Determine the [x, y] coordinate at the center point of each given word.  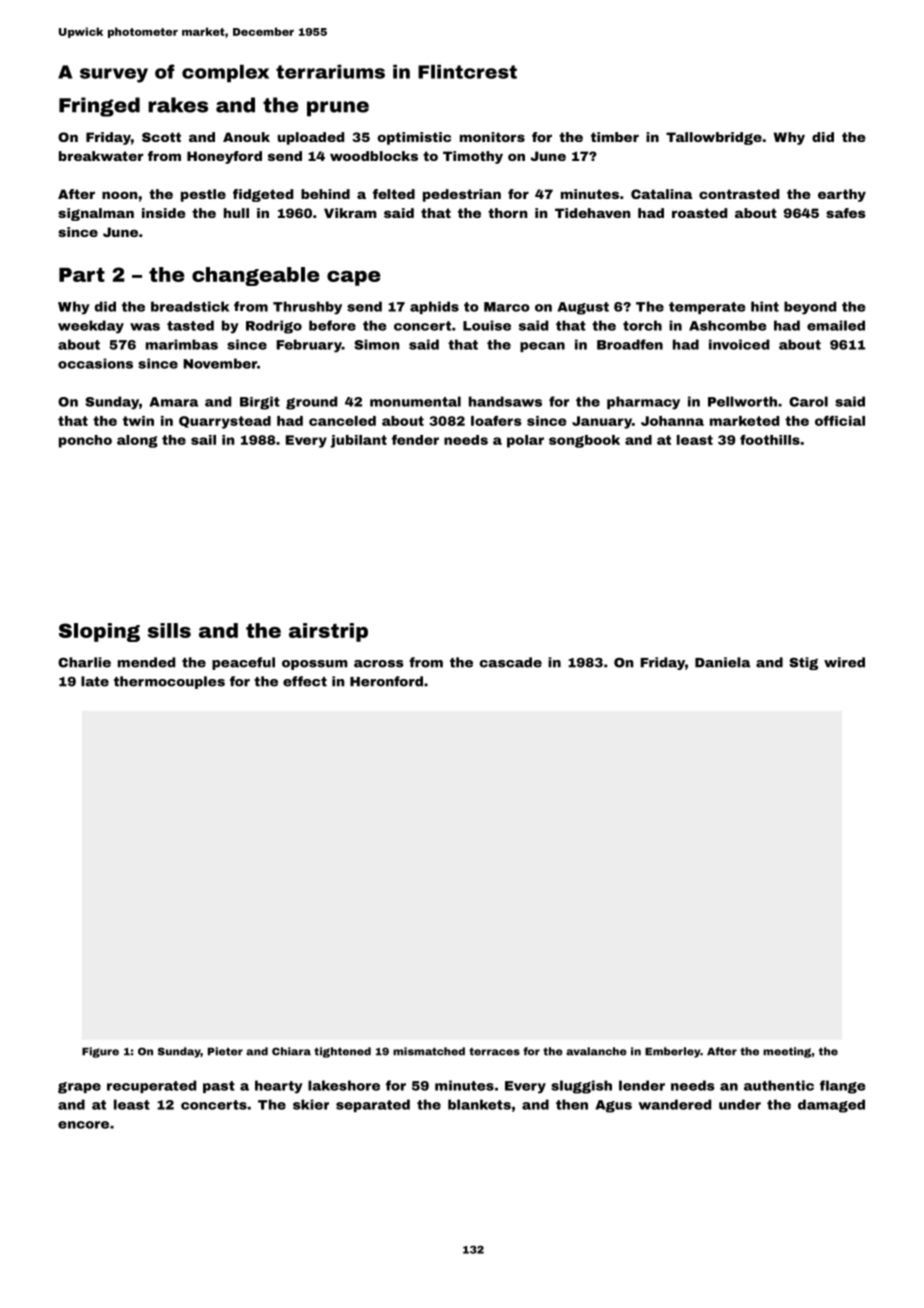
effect [305, 681]
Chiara [291, 1051]
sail [203, 440]
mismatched [429, 1051]
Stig [803, 663]
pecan [542, 347]
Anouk [246, 137]
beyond [810, 308]
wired [844, 662]
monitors [492, 137]
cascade [511, 662]
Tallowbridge [714, 138]
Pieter [225, 1051]
